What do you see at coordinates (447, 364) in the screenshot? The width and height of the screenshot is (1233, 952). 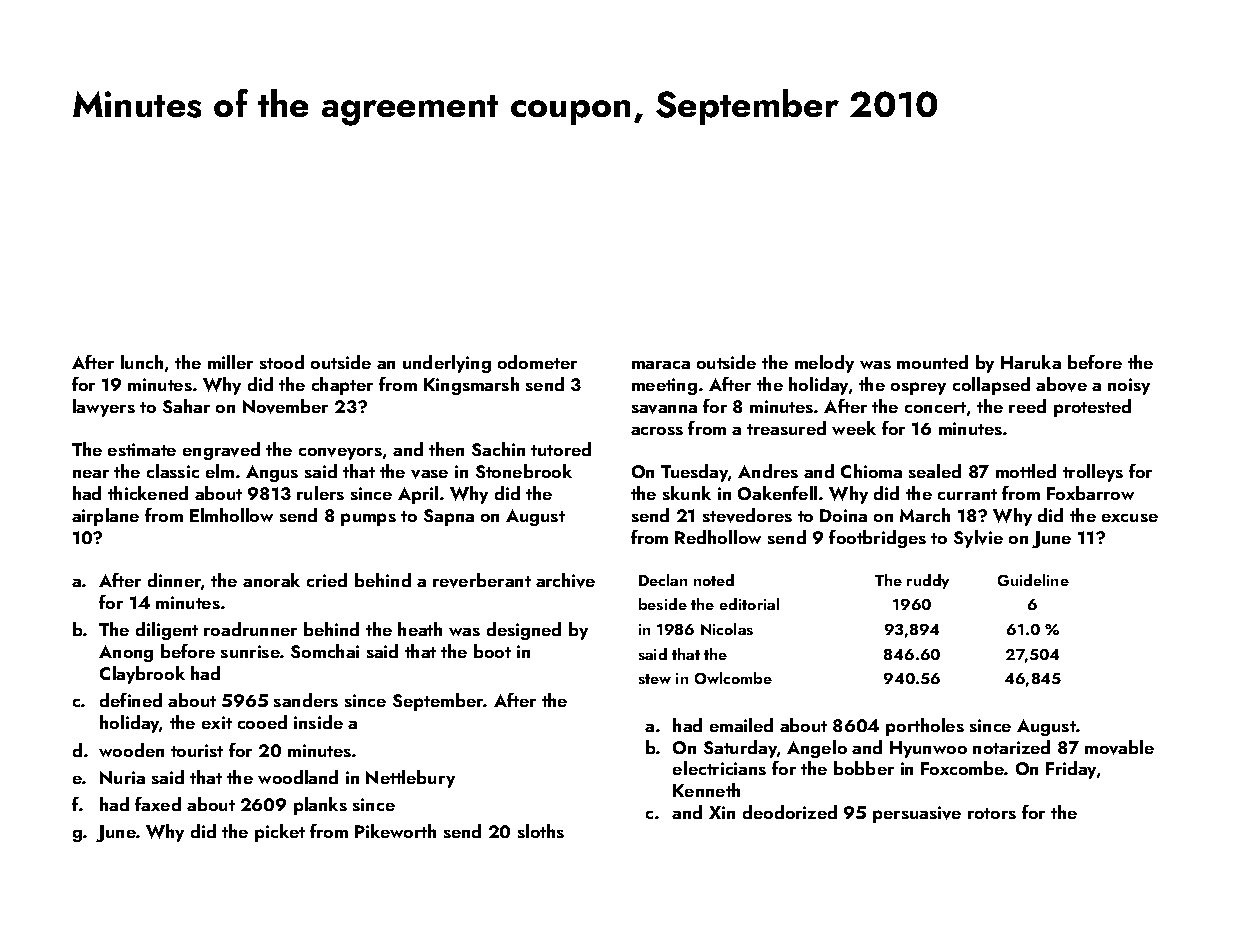 I see `underlying` at bounding box center [447, 364].
